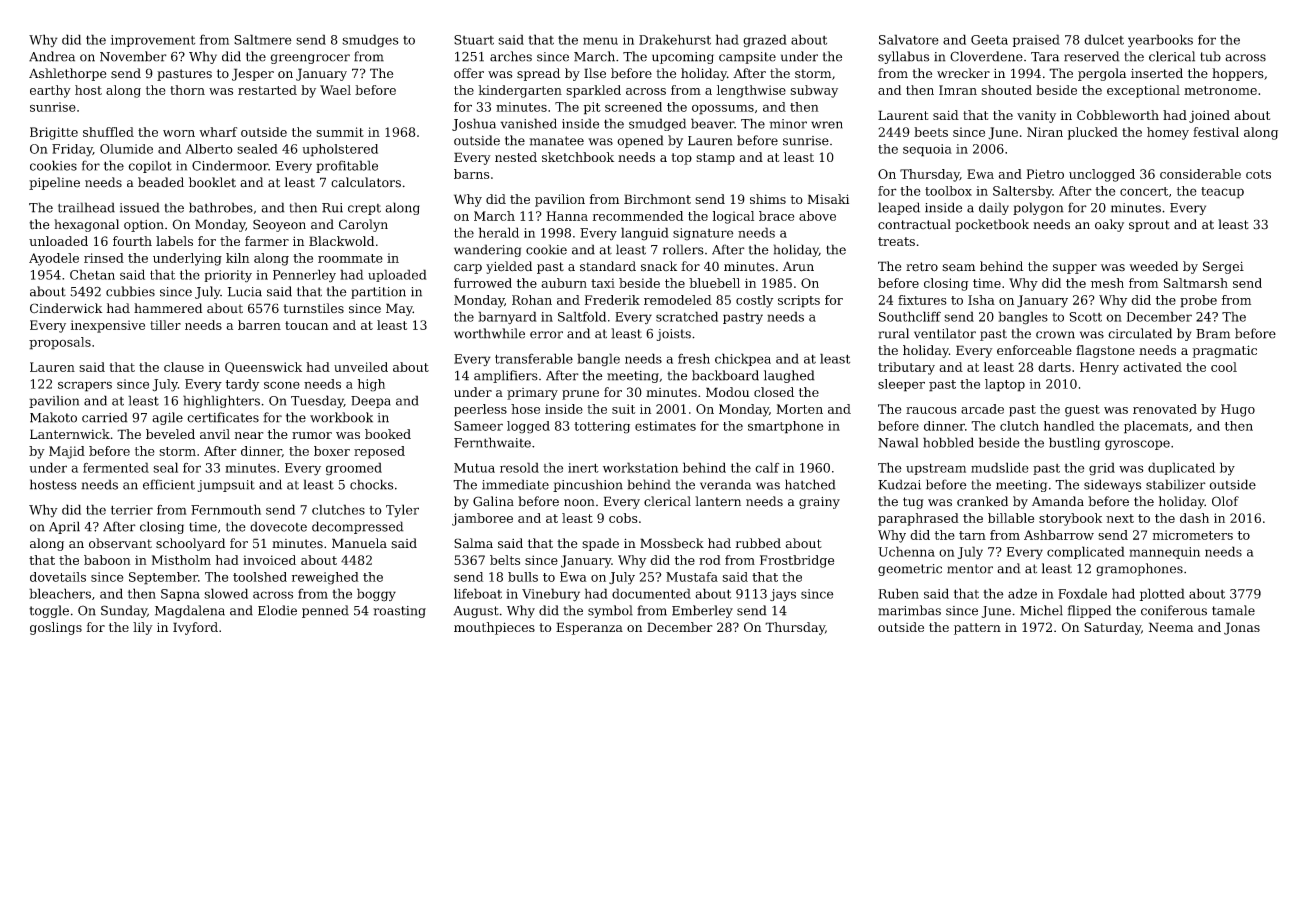  Describe the element at coordinates (474, 40) in the screenshot. I see `Stuart` at that location.
